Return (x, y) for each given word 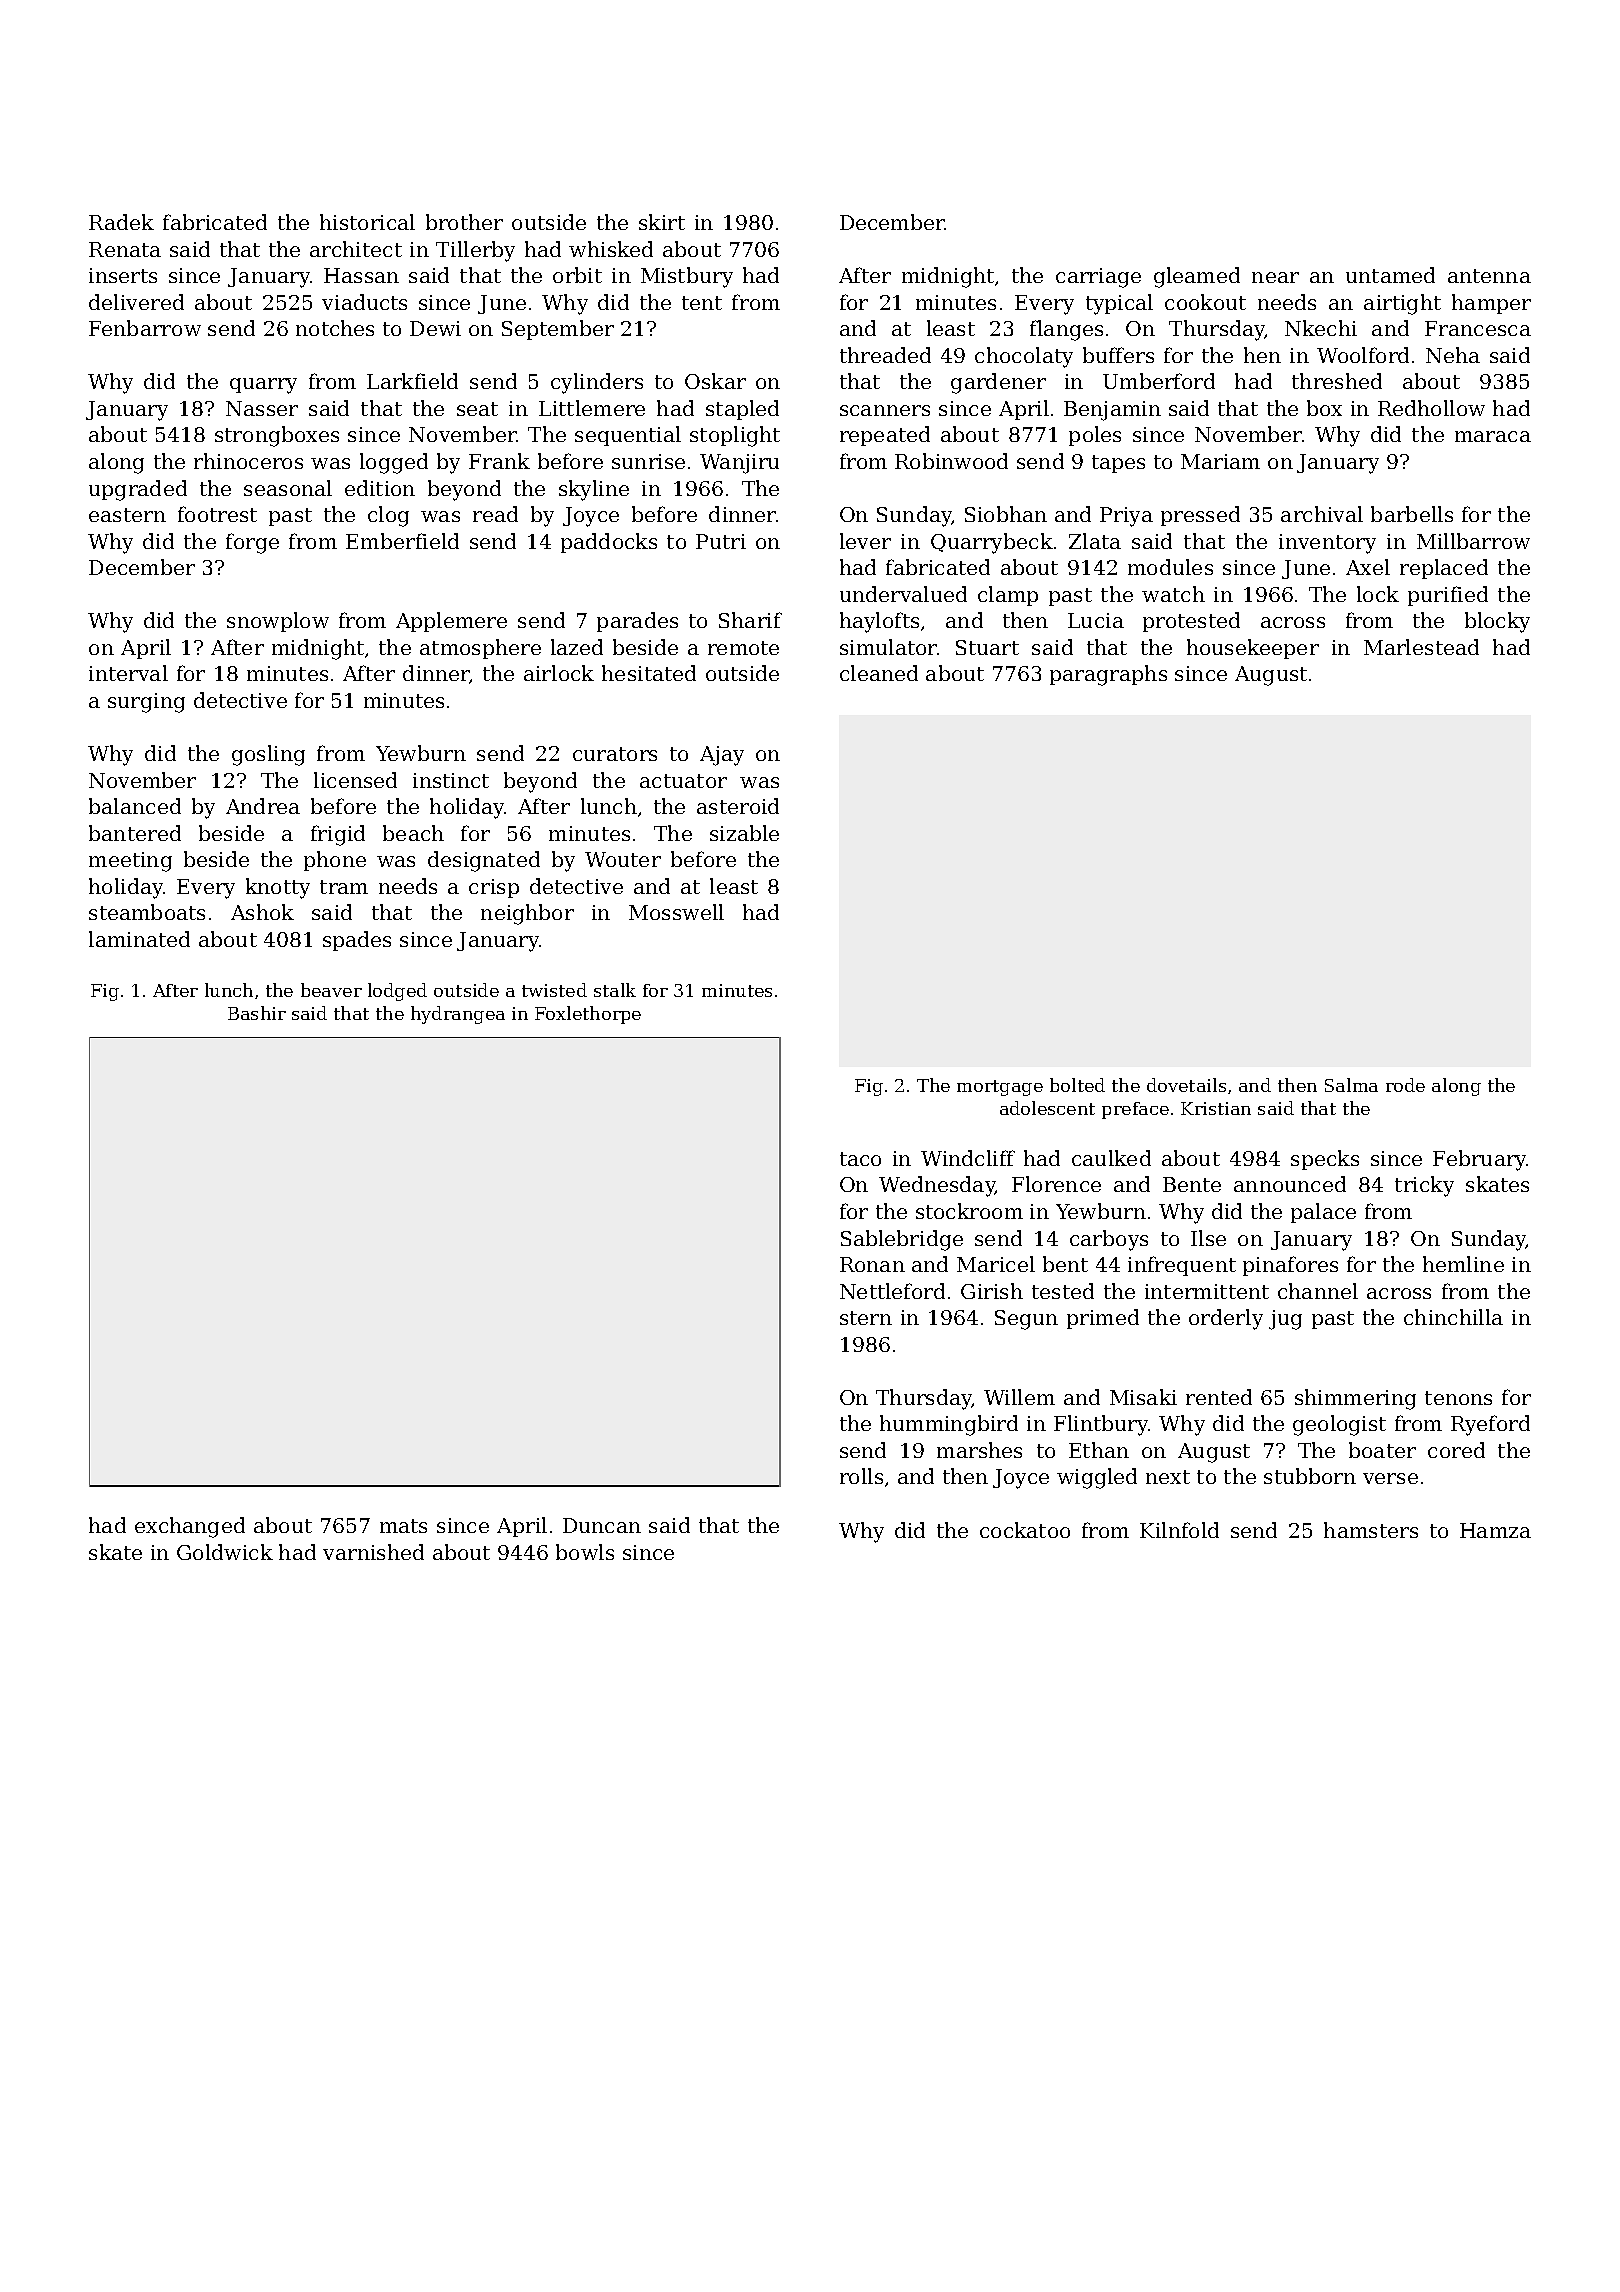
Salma (1351, 1085)
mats (403, 1526)
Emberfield (402, 541)
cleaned (879, 673)
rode (1405, 1085)
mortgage (1000, 1088)
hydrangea (458, 1015)
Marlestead (1421, 647)
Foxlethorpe (588, 1015)
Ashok (262, 912)
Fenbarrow (145, 328)
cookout (1205, 302)
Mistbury (687, 277)
